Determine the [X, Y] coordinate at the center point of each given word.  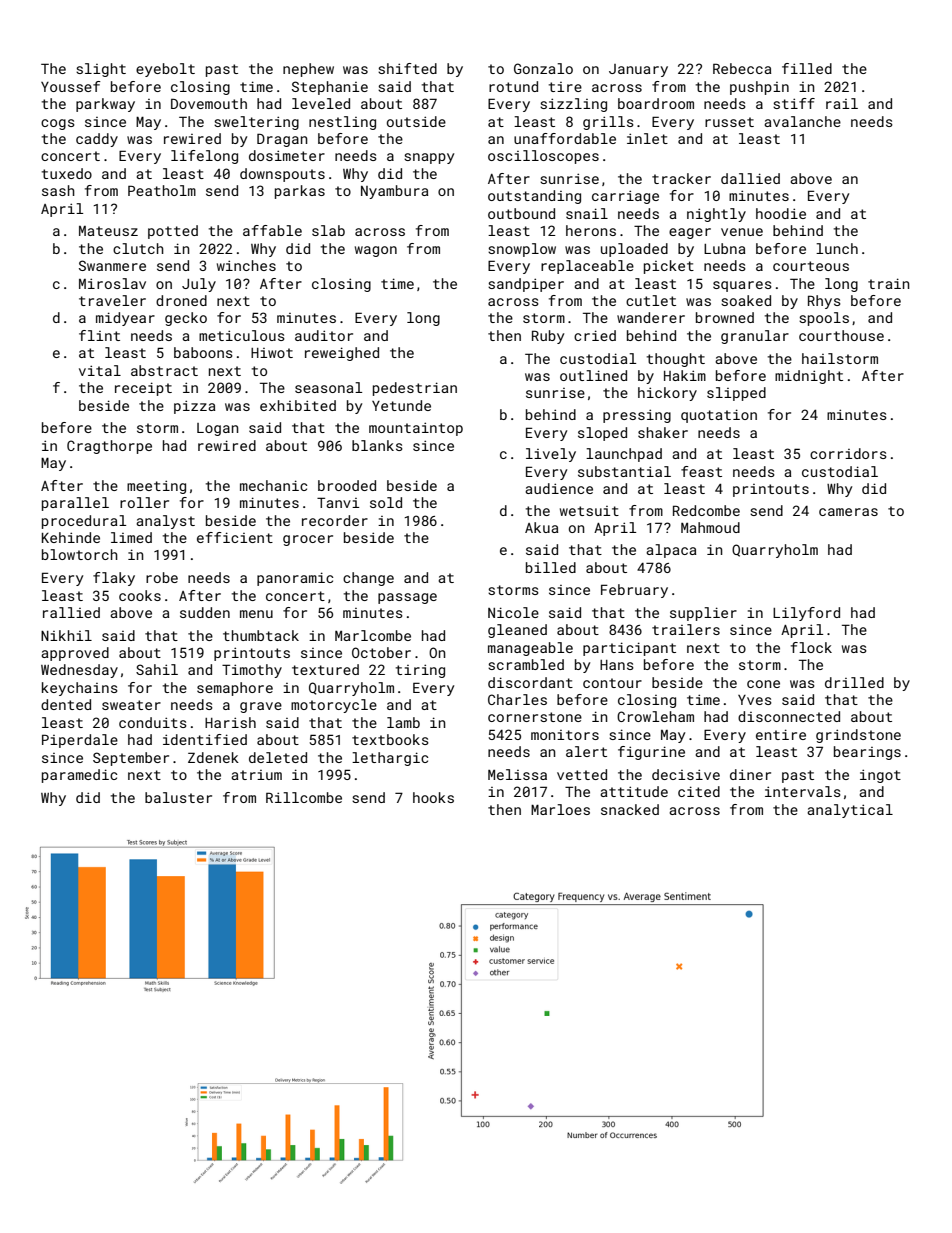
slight [101, 70]
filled [807, 68]
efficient [235, 537]
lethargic [390, 759]
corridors [848, 453]
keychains [80, 689]
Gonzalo [543, 68]
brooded [347, 485]
